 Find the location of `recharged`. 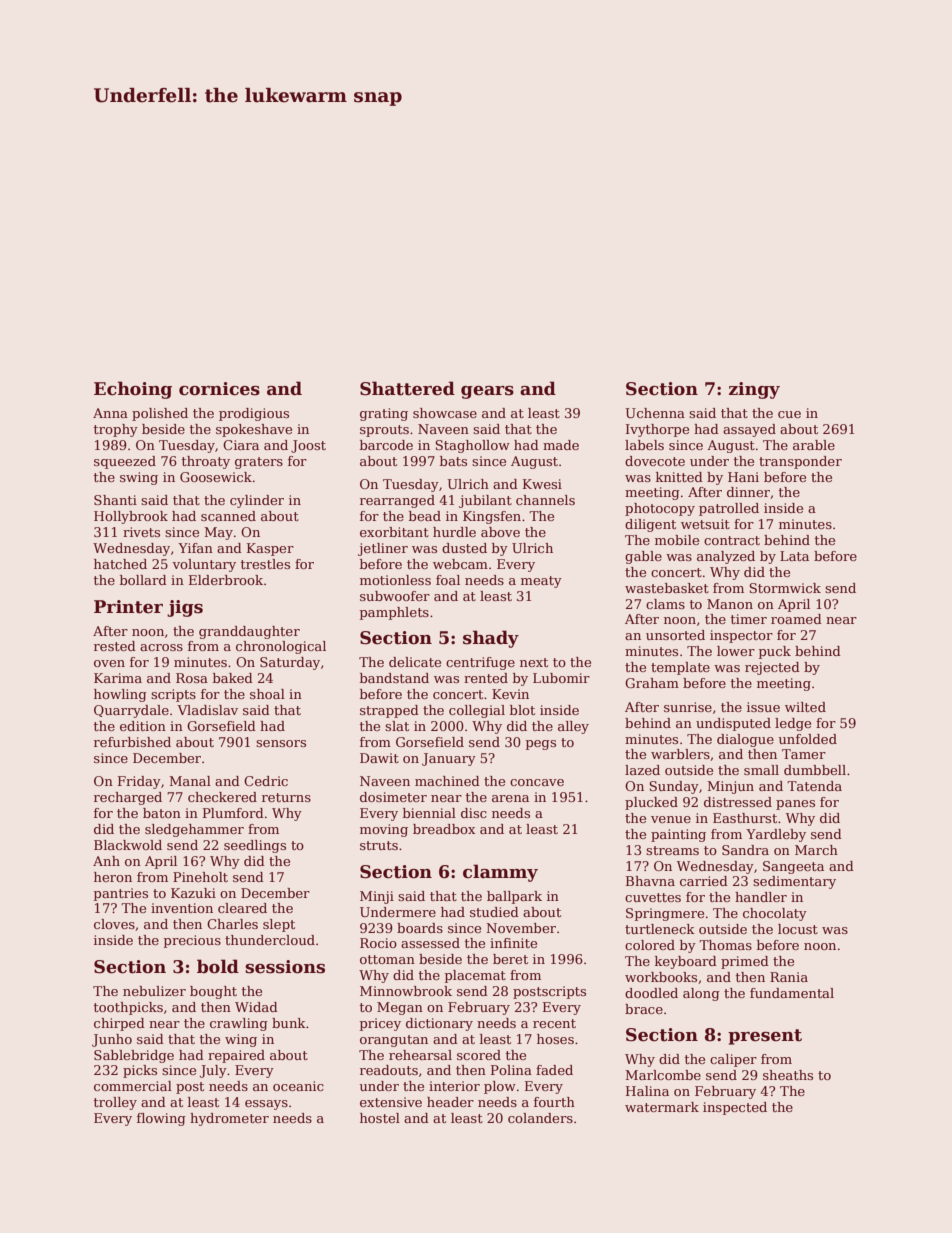

recharged is located at coordinates (128, 798).
